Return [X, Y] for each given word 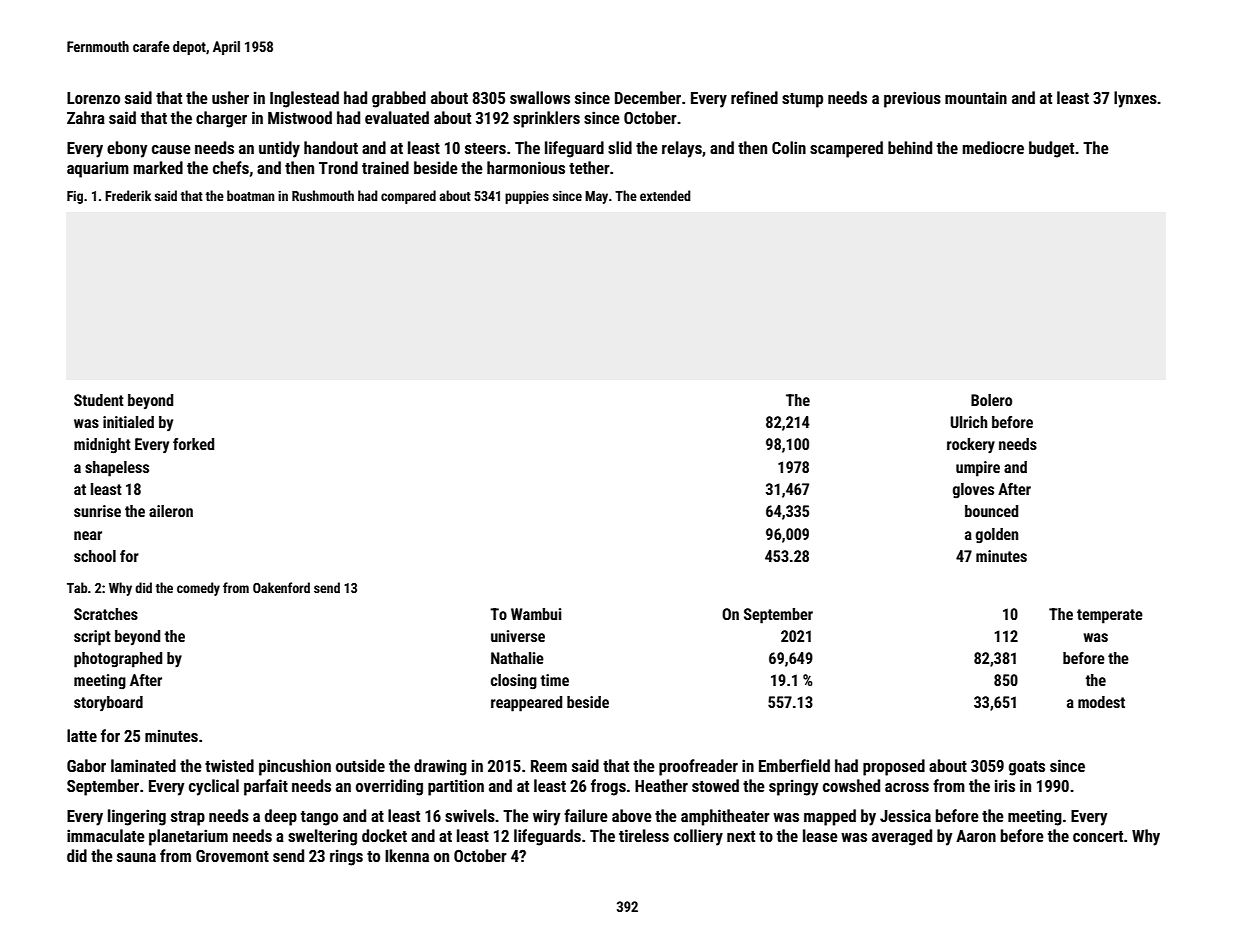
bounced [991, 511]
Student [99, 400]
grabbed [399, 99]
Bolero [991, 400]
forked [193, 444]
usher [230, 97]
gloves [973, 491]
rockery [971, 446]
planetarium [188, 837]
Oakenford [281, 587]
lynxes [1135, 99]
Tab [77, 587]
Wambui [536, 614]
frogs [608, 787]
